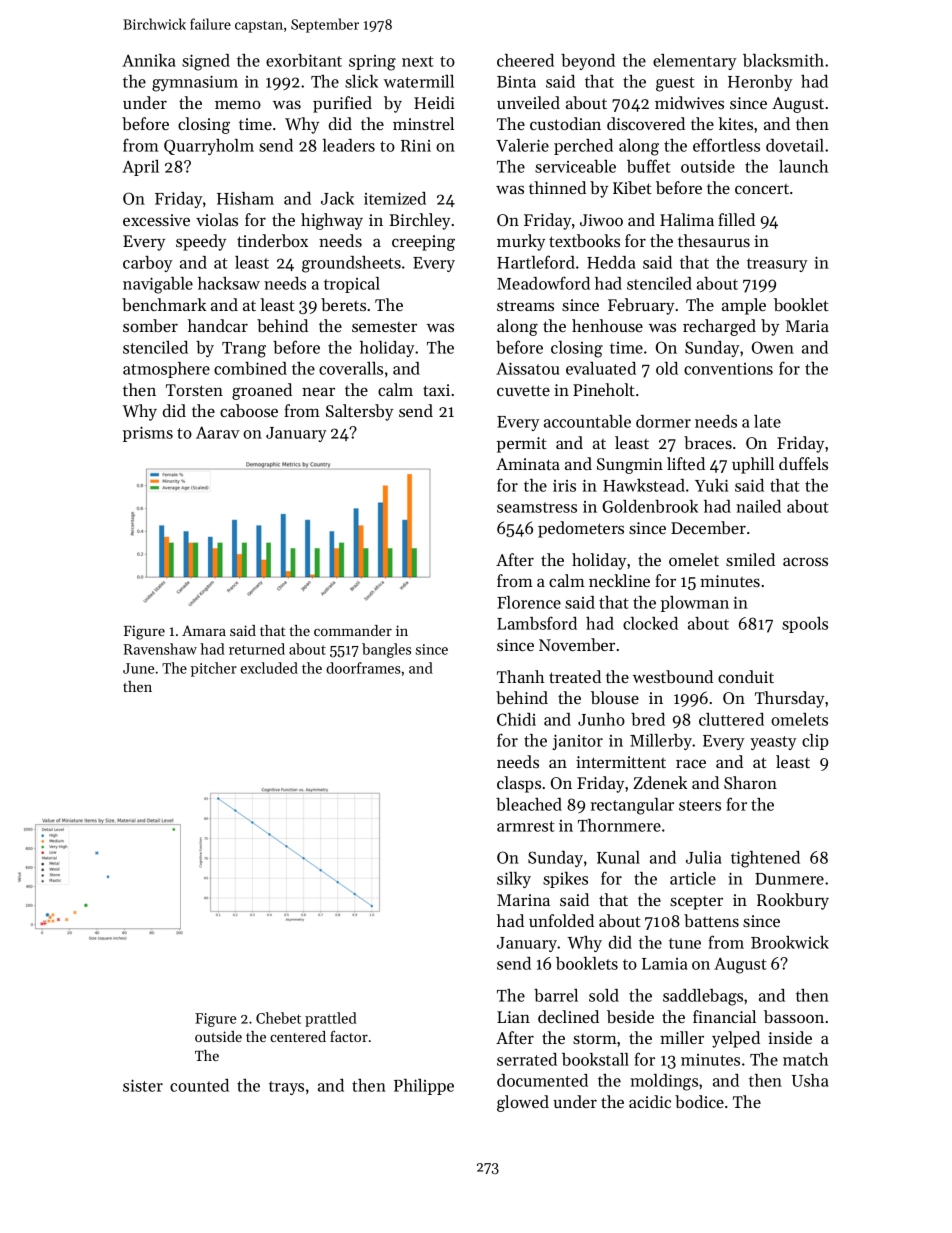 Image resolution: width=952 pixels, height=1233 pixels. Describe the element at coordinates (795, 145) in the screenshot. I see `dovetail` at that location.
